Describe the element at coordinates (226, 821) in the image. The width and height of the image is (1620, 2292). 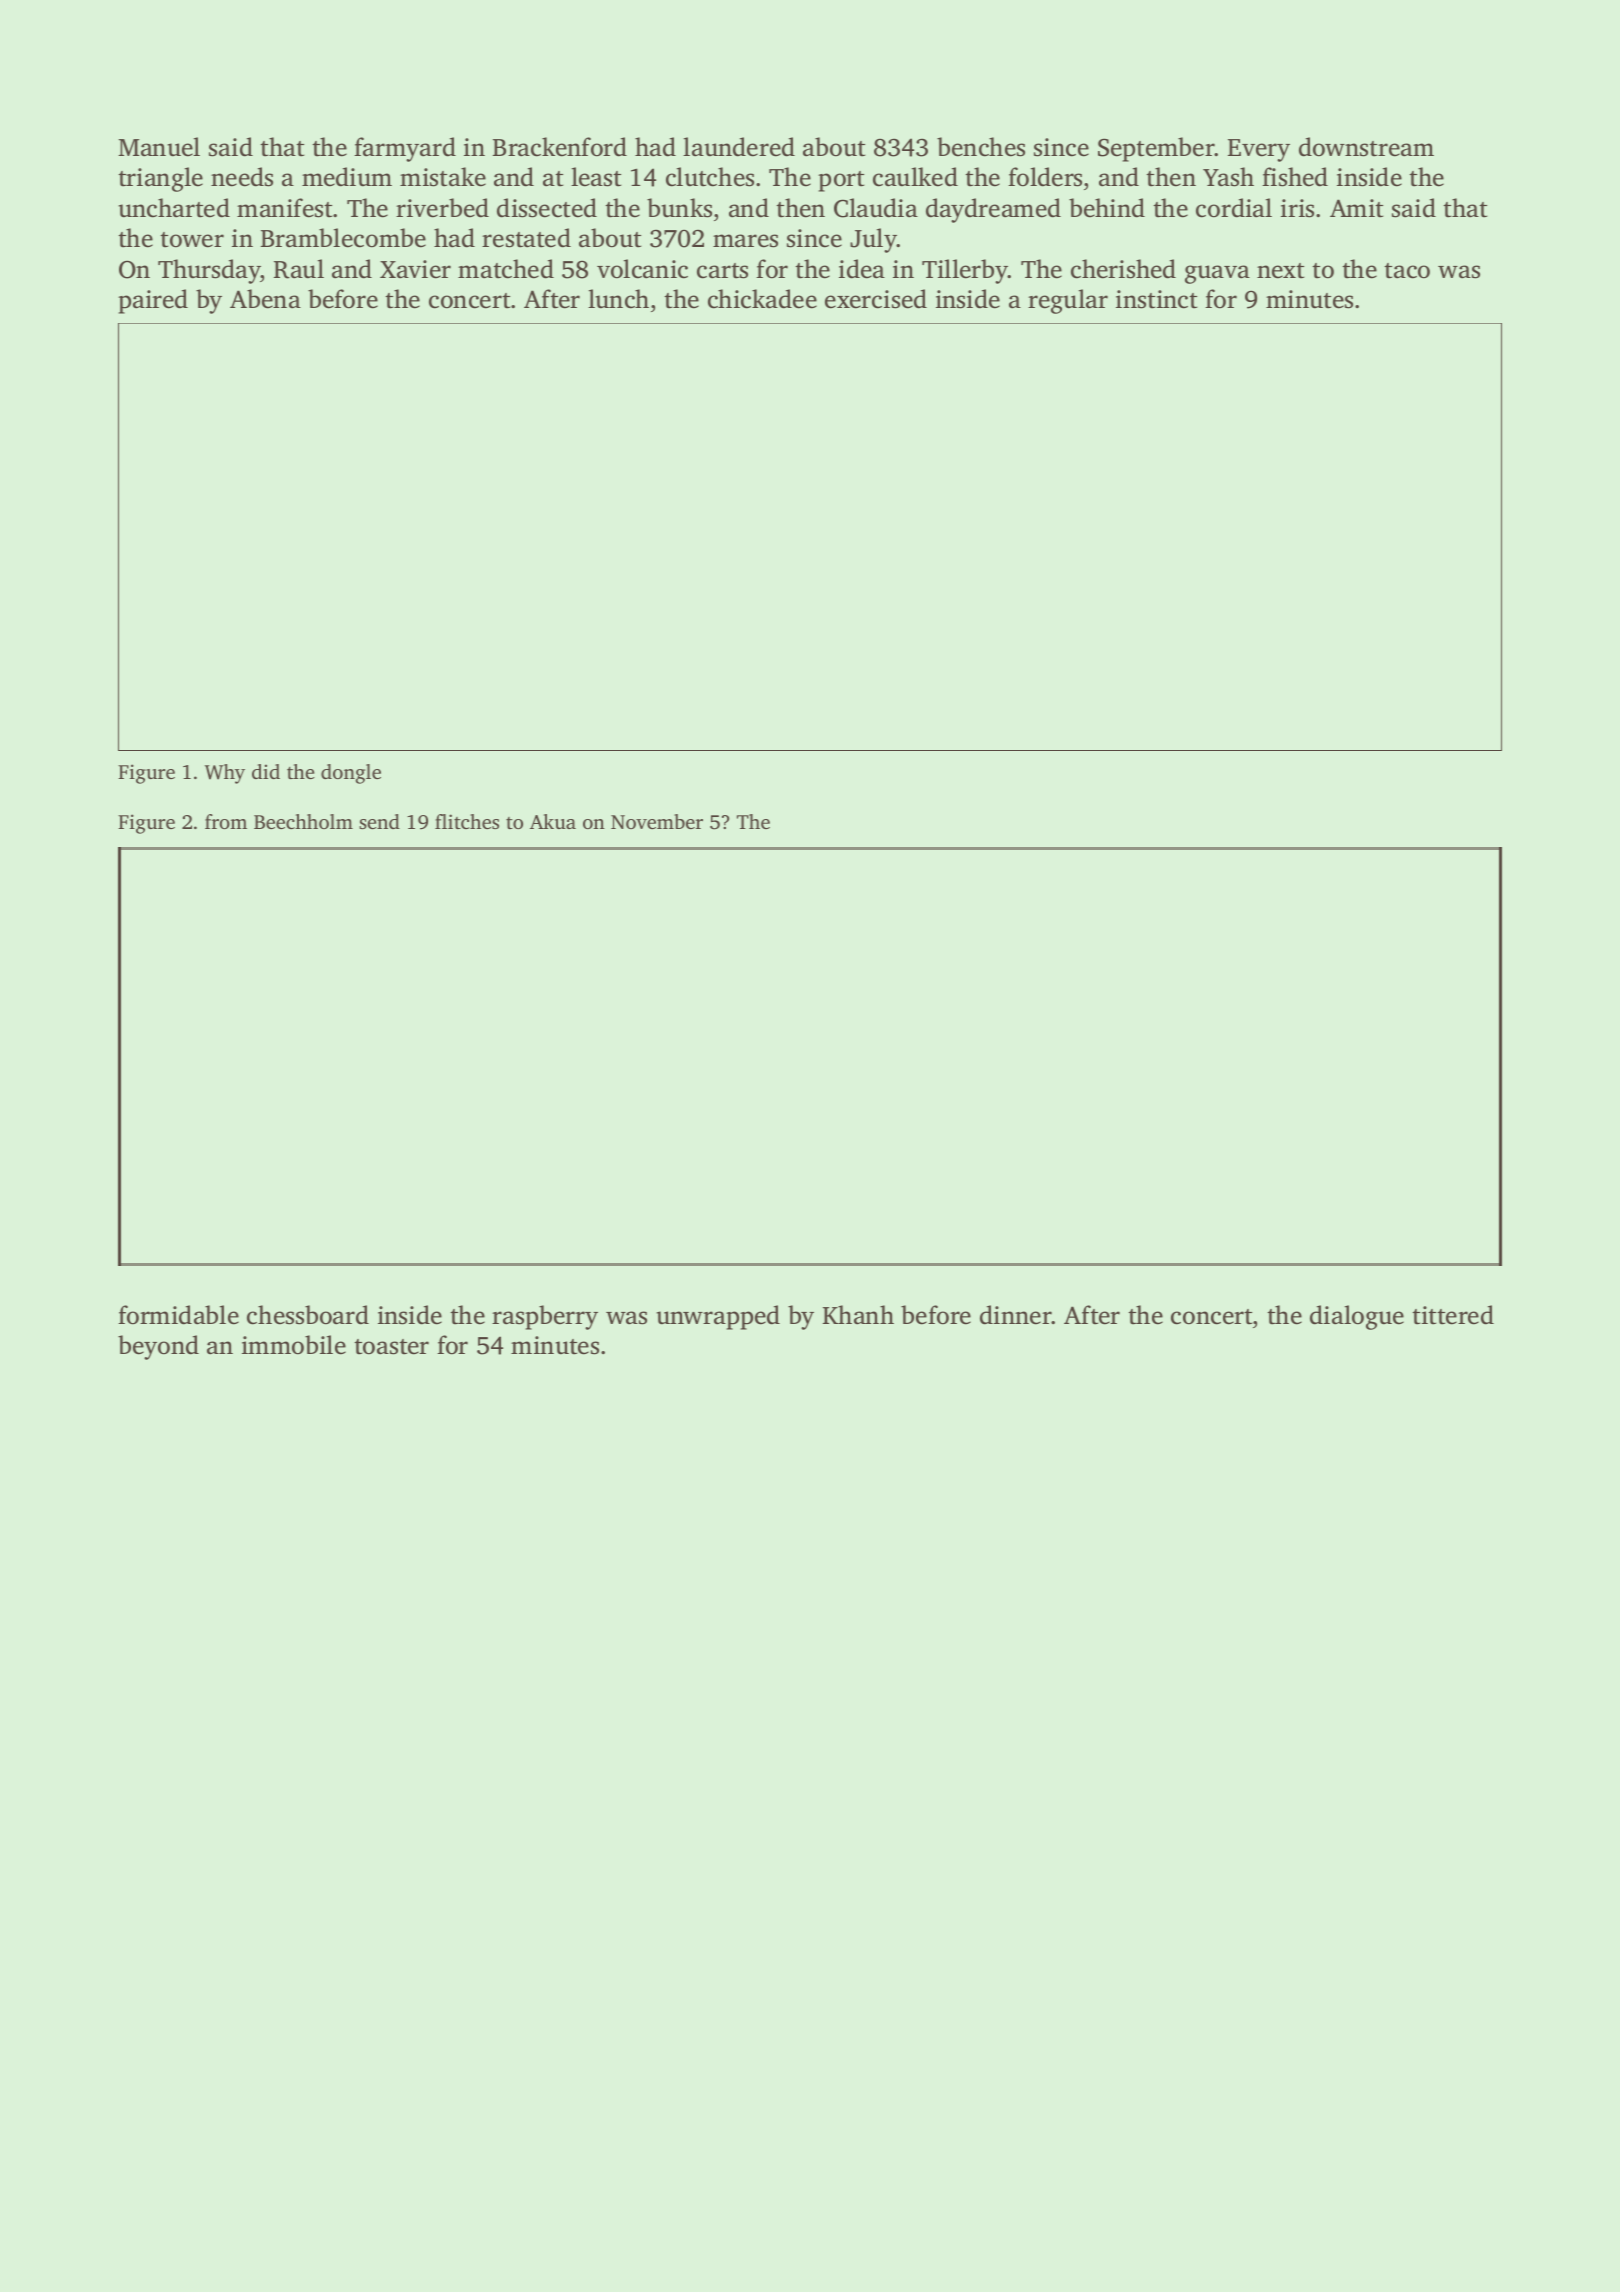
I see `from` at that location.
